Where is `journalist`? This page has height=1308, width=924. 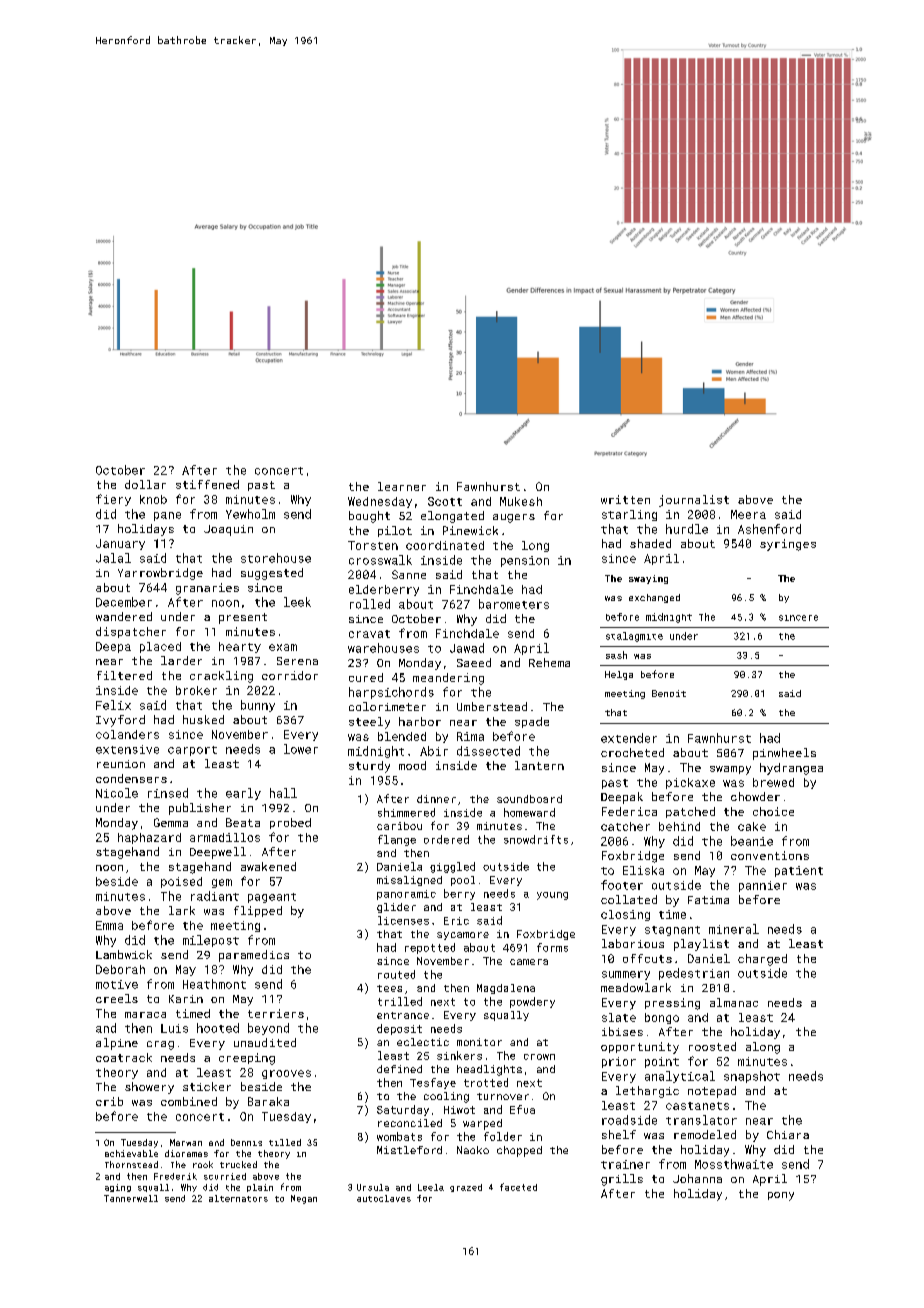 journalist is located at coordinates (694, 501).
